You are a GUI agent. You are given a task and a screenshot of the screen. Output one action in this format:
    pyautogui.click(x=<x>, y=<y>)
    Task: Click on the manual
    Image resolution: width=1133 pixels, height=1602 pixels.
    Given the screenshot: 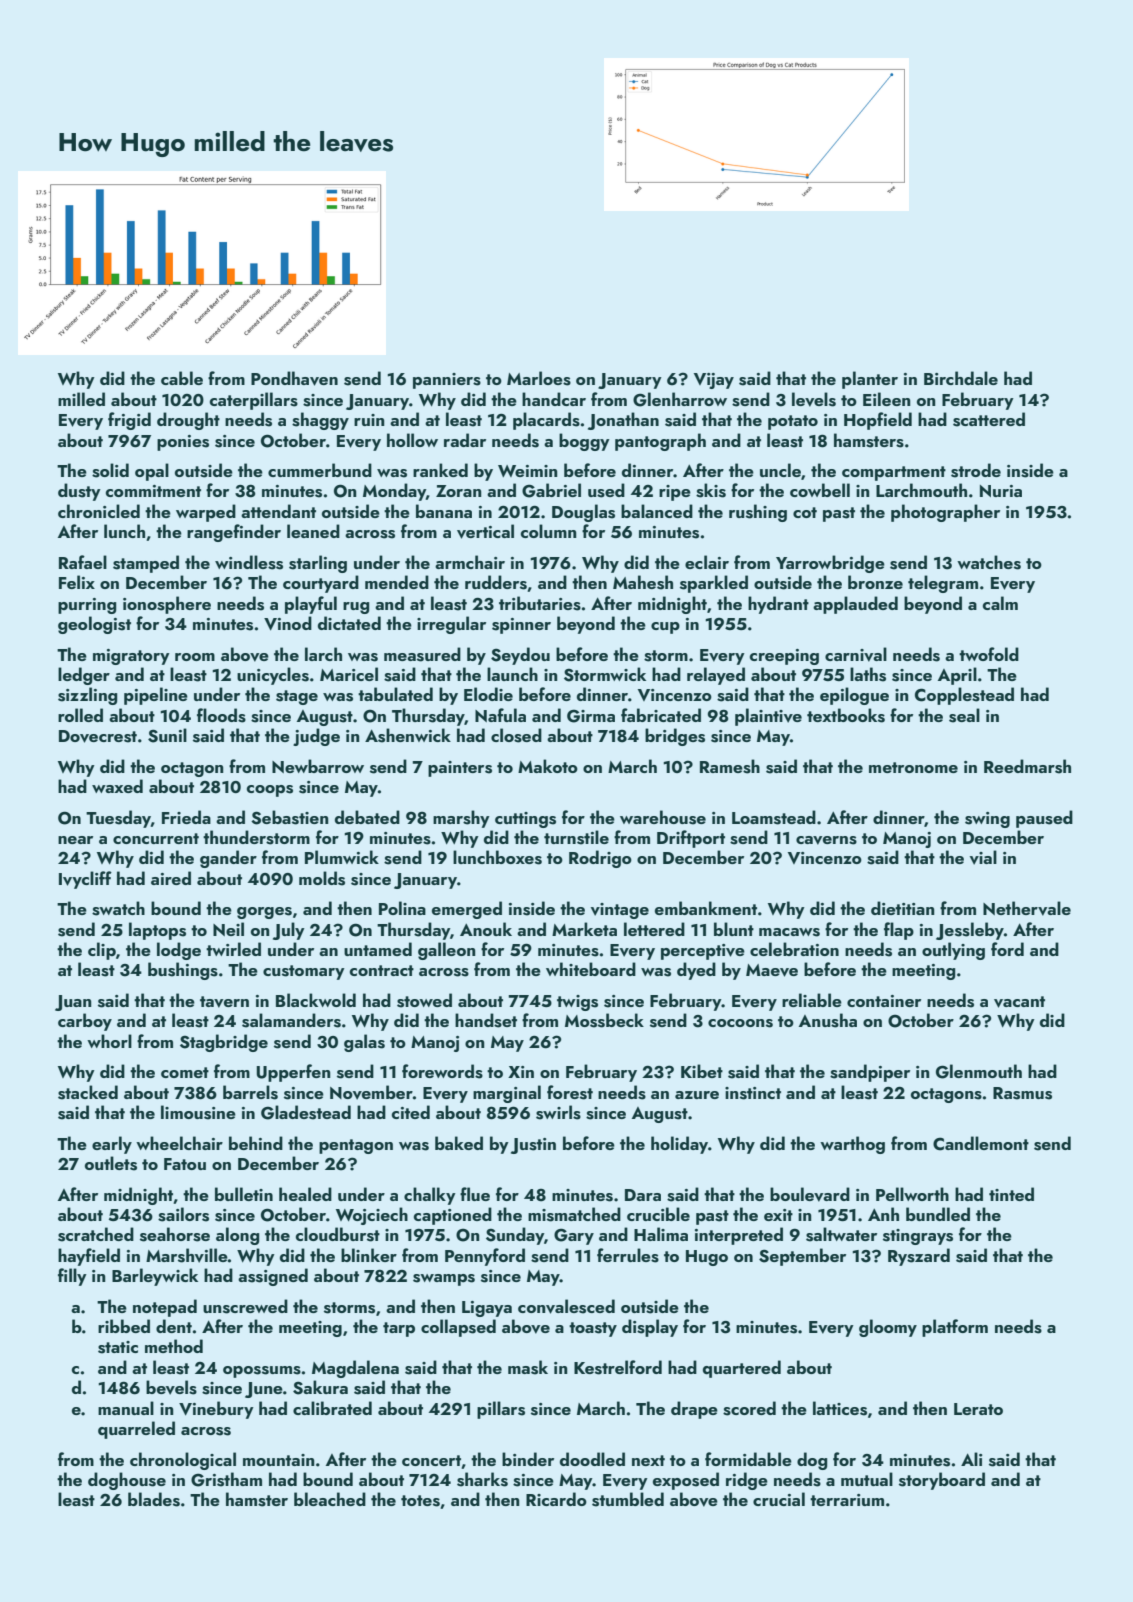 What is the action you would take?
    pyautogui.click(x=126, y=1408)
